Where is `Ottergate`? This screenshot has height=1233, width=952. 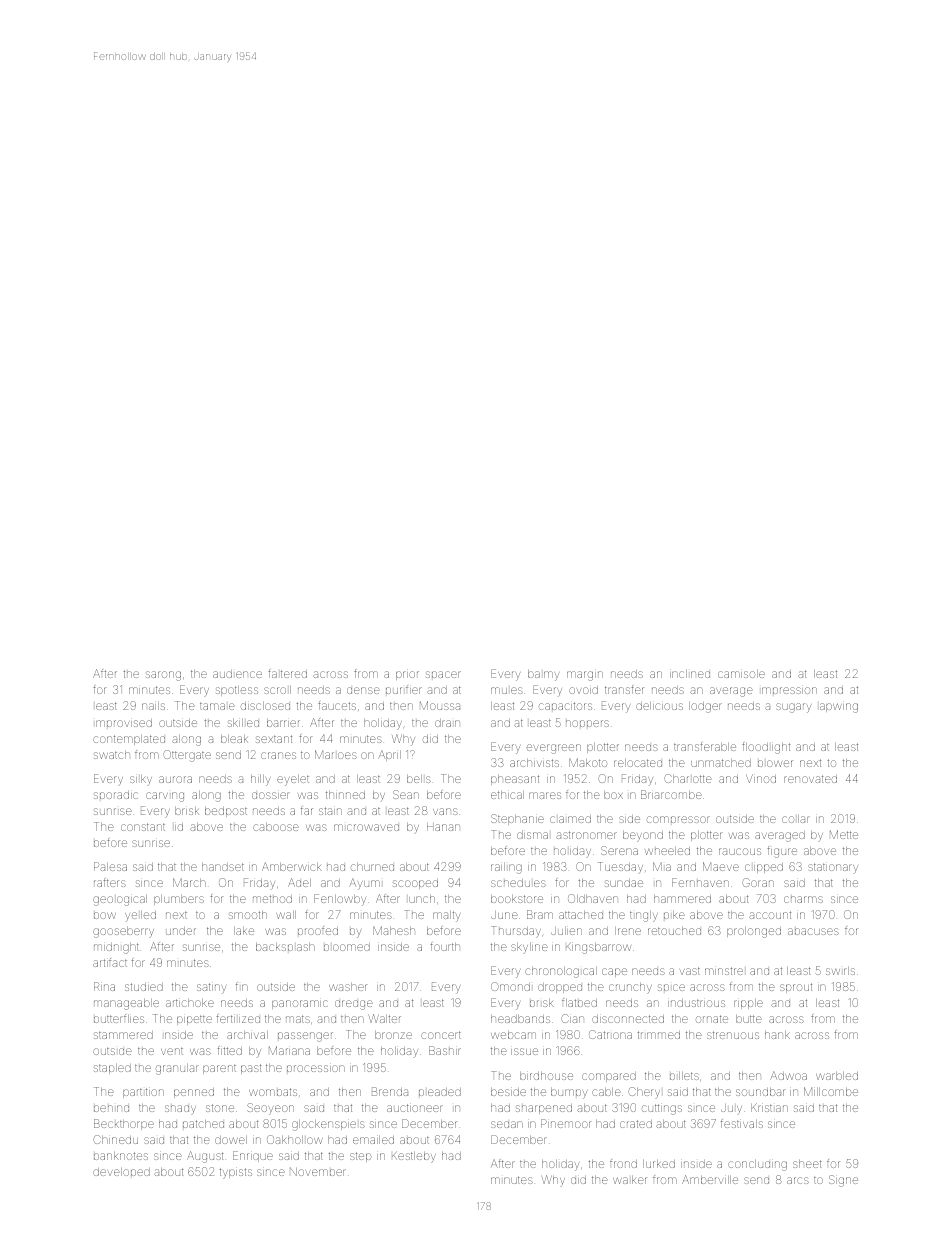
Ottergate is located at coordinates (187, 756).
